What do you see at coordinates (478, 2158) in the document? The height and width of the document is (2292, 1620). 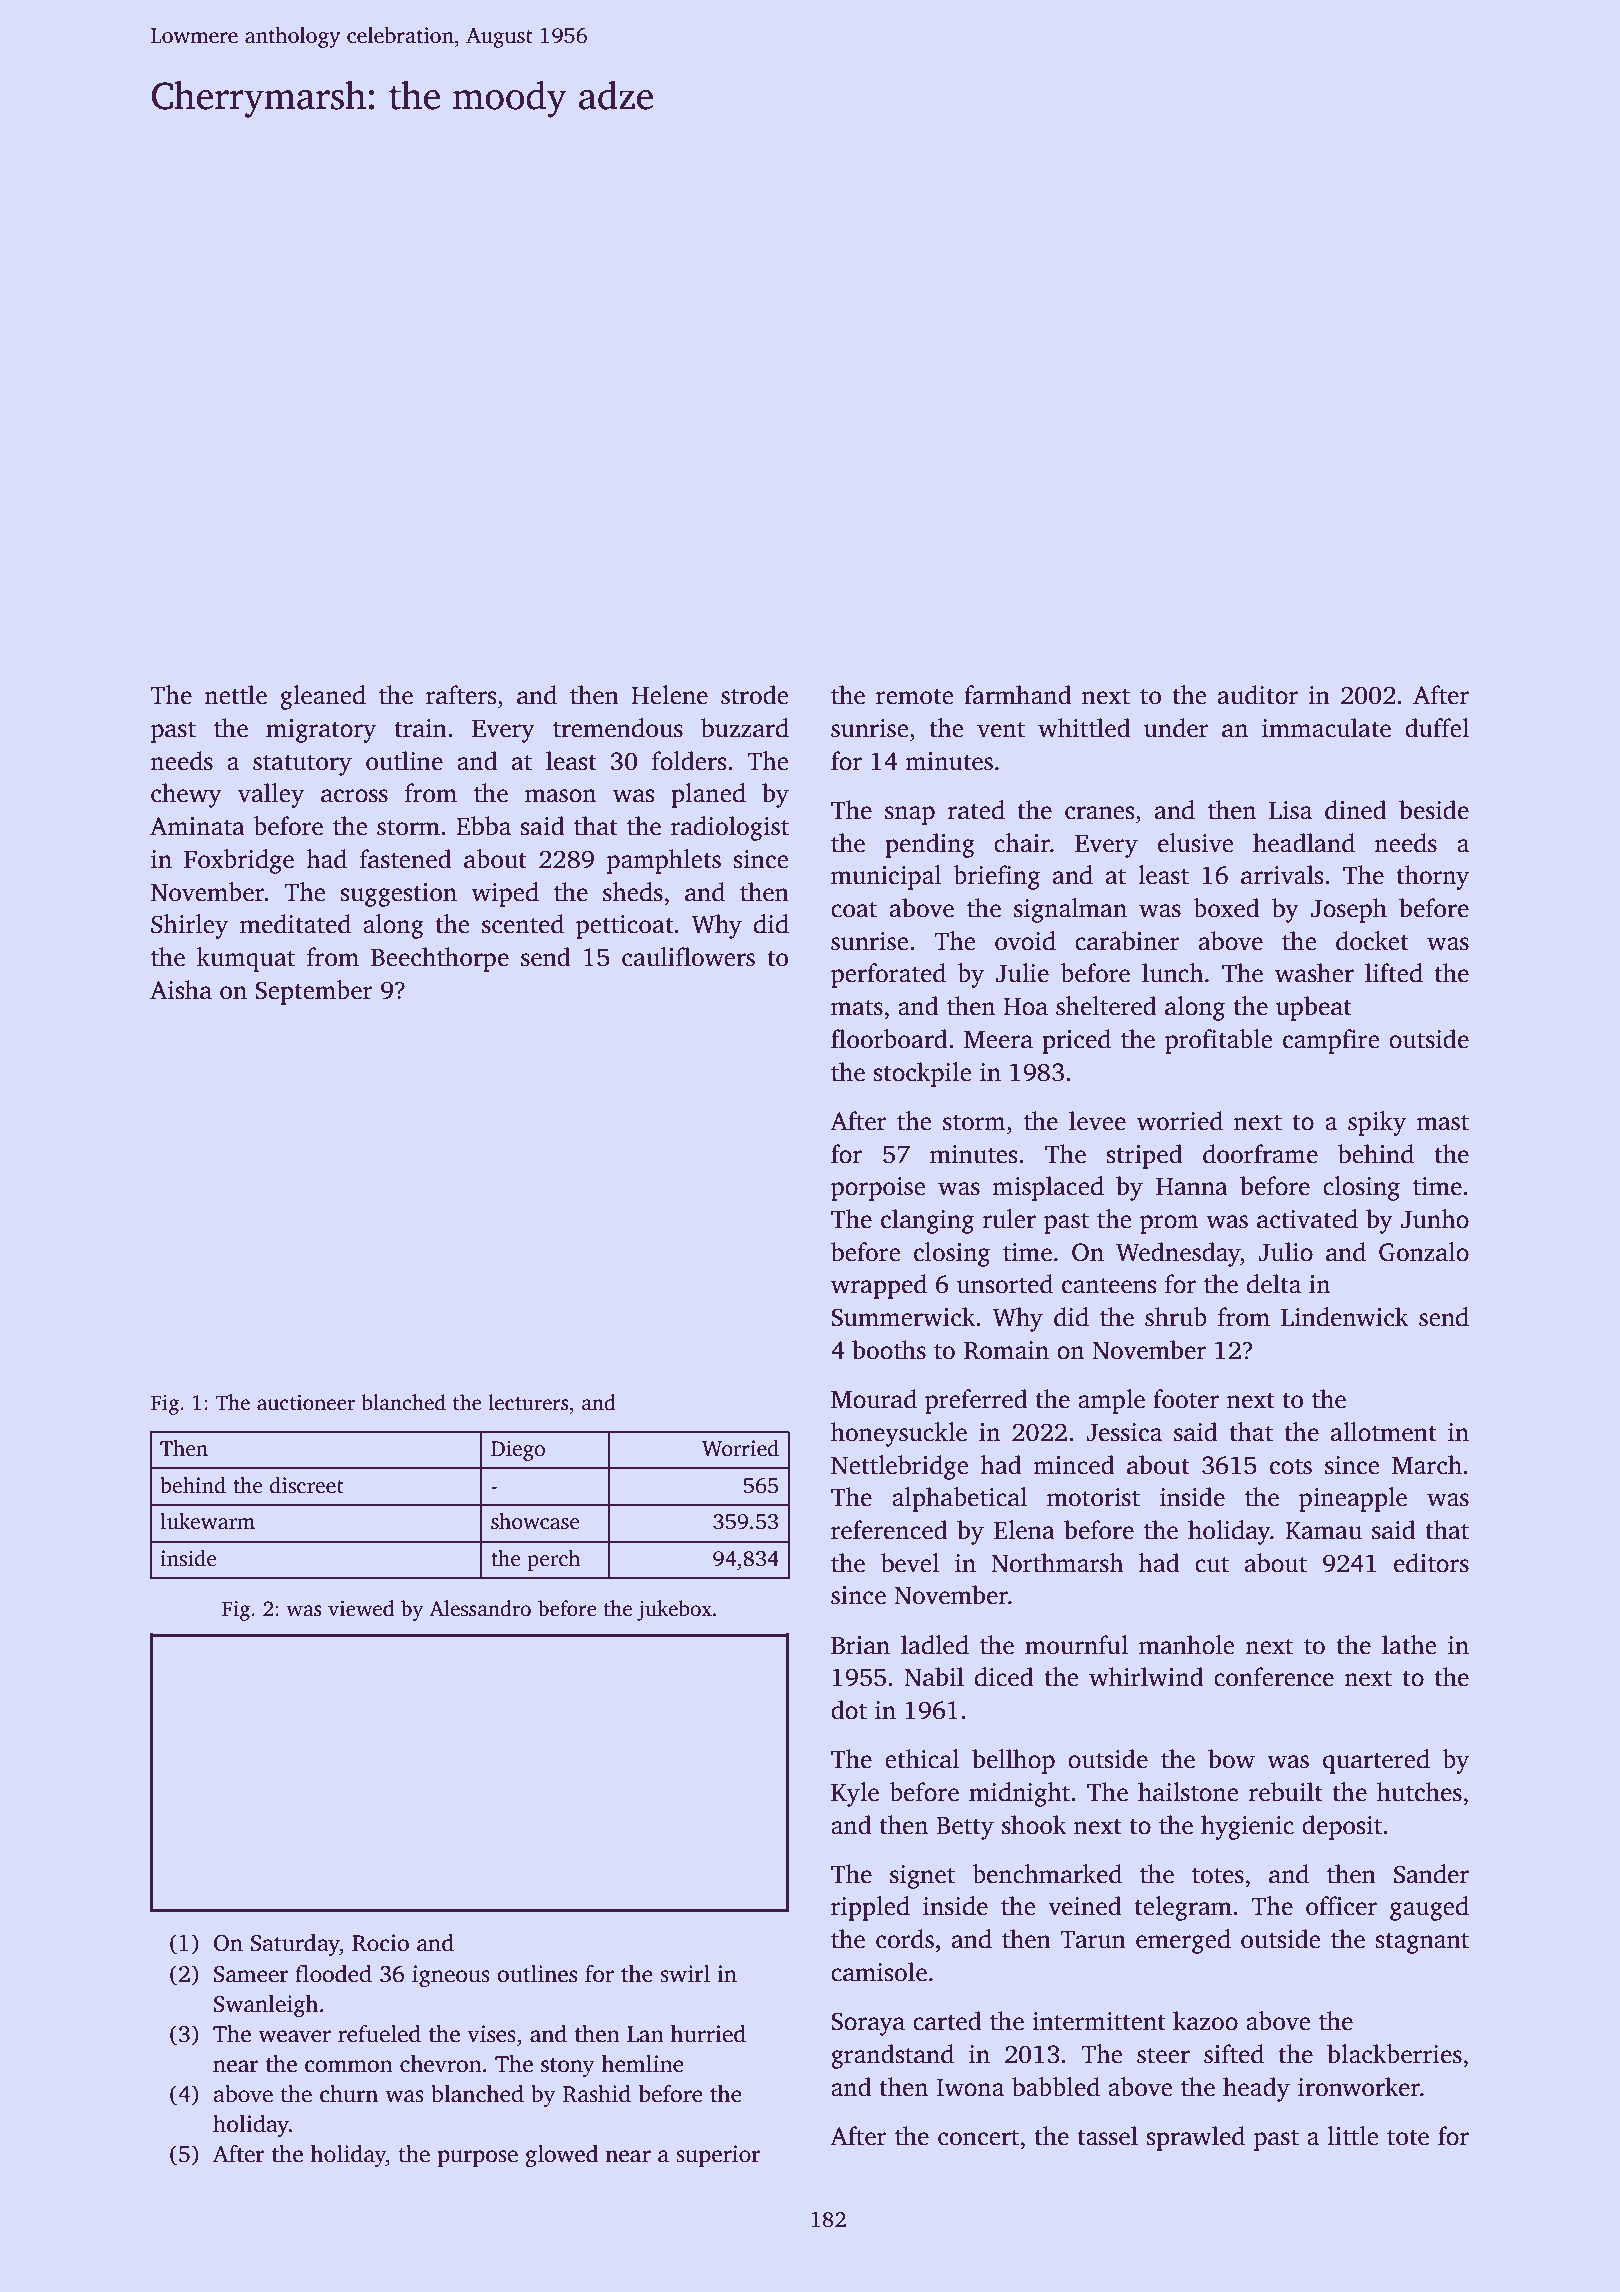 I see `purpose` at bounding box center [478, 2158].
